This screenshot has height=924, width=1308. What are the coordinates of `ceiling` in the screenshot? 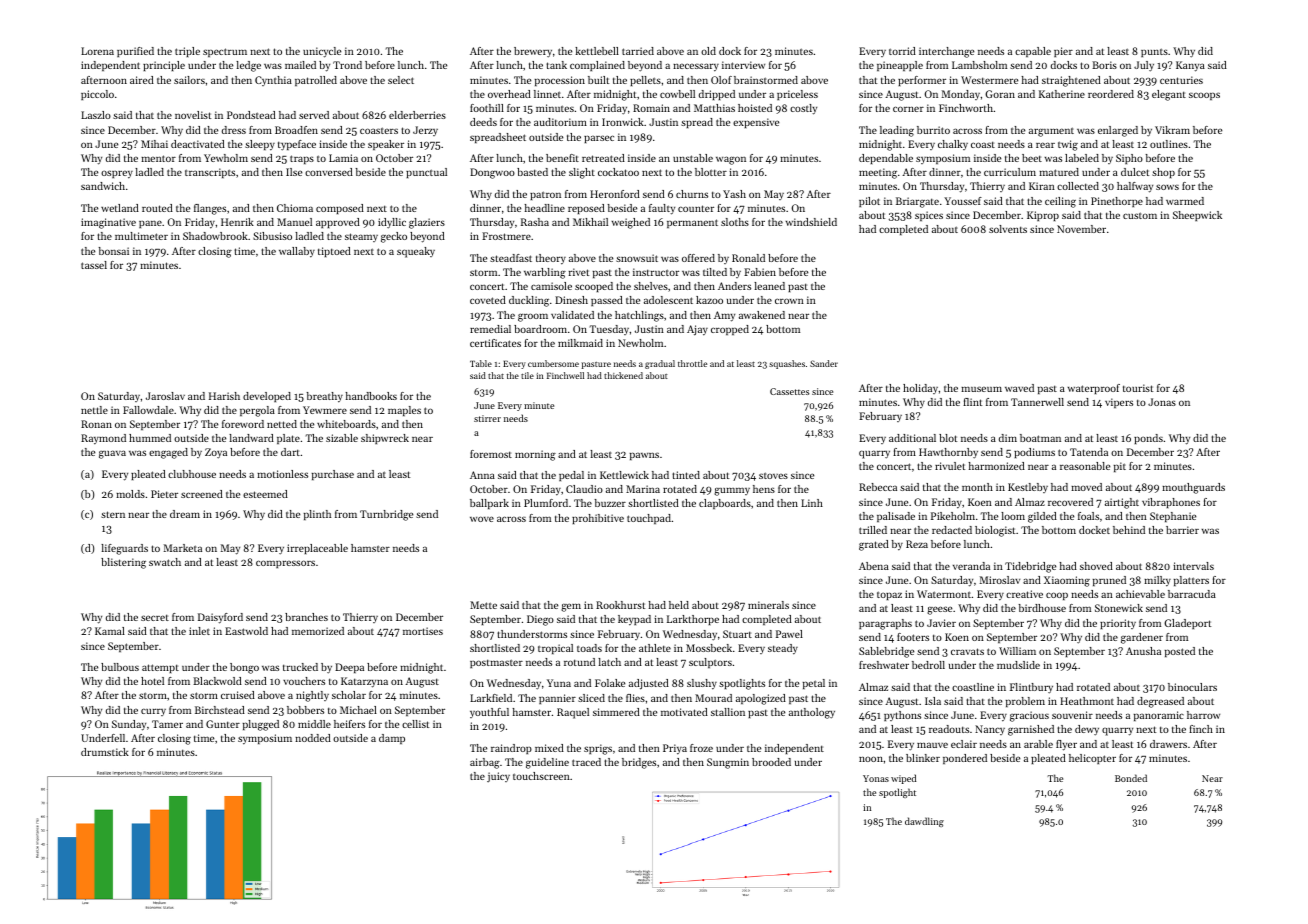 It's located at (1060, 202).
